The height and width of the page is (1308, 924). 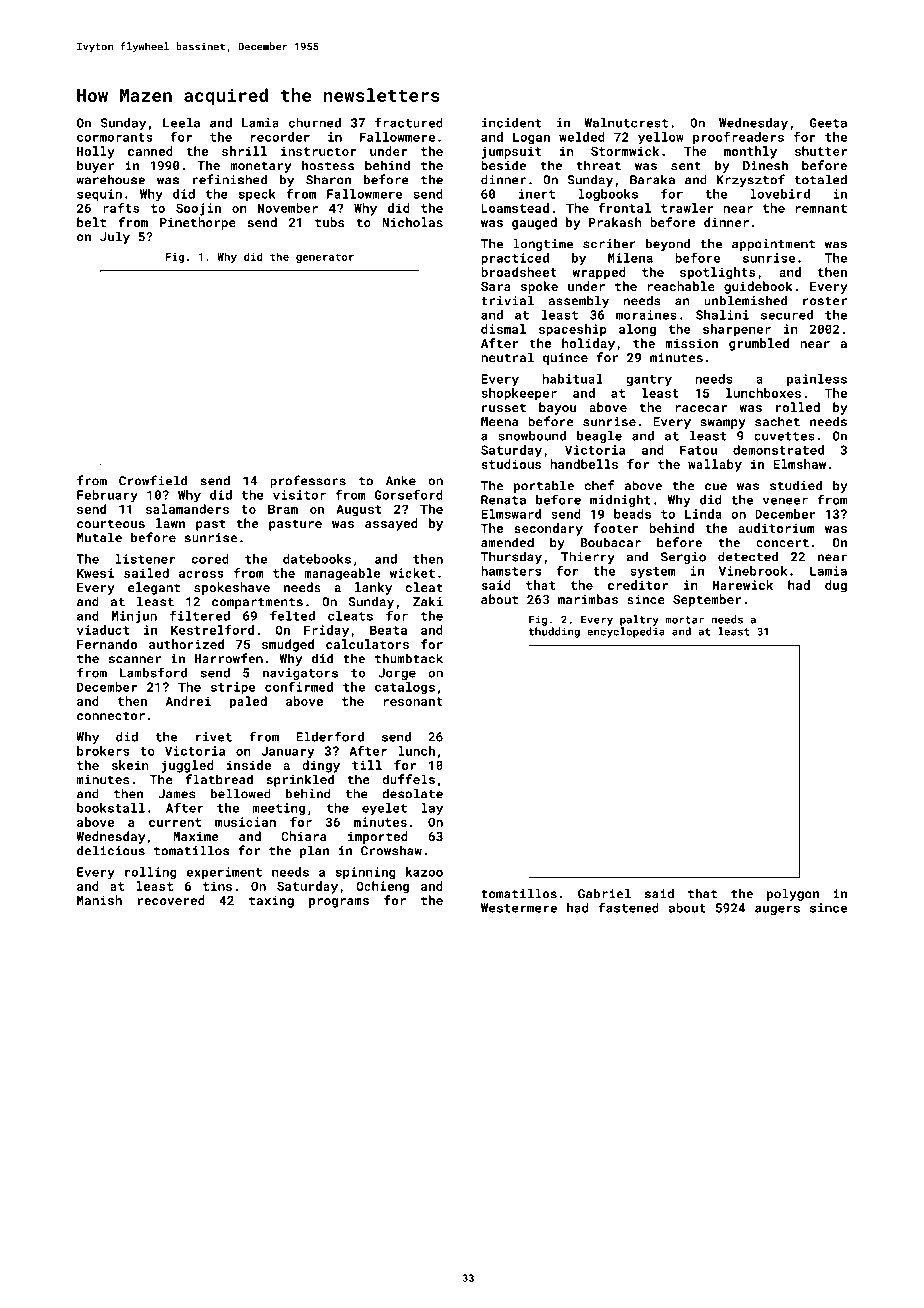 What do you see at coordinates (154, 588) in the page?
I see `elegant` at bounding box center [154, 588].
